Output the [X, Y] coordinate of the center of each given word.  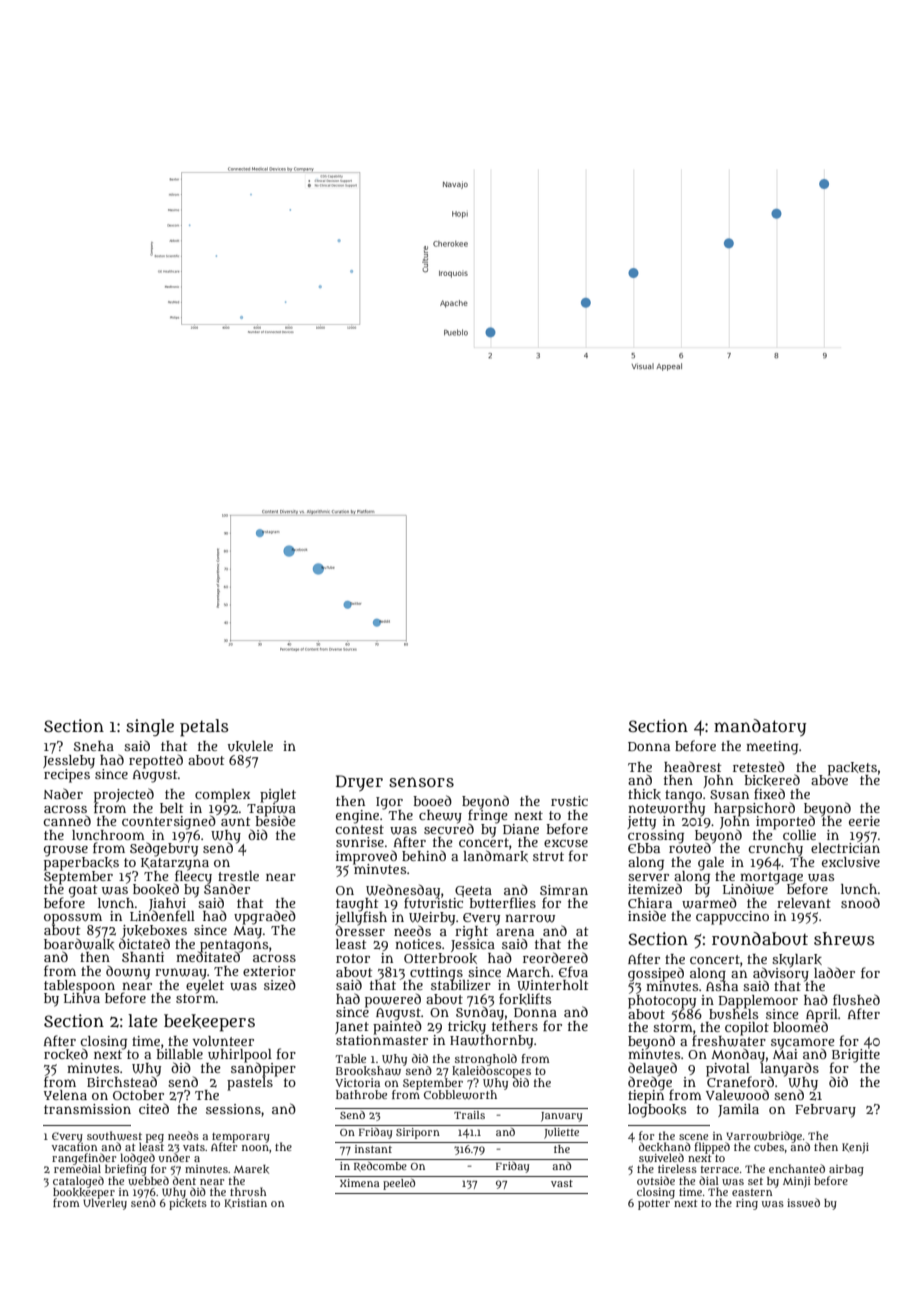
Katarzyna [175, 864]
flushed [856, 999]
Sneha [94, 746]
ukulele [250, 746]
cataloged [78, 1181]
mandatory [760, 728]
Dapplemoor [758, 1001]
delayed [652, 1069]
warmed [709, 903]
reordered [555, 957]
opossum [73, 919]
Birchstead [122, 1081]
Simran [564, 890]
